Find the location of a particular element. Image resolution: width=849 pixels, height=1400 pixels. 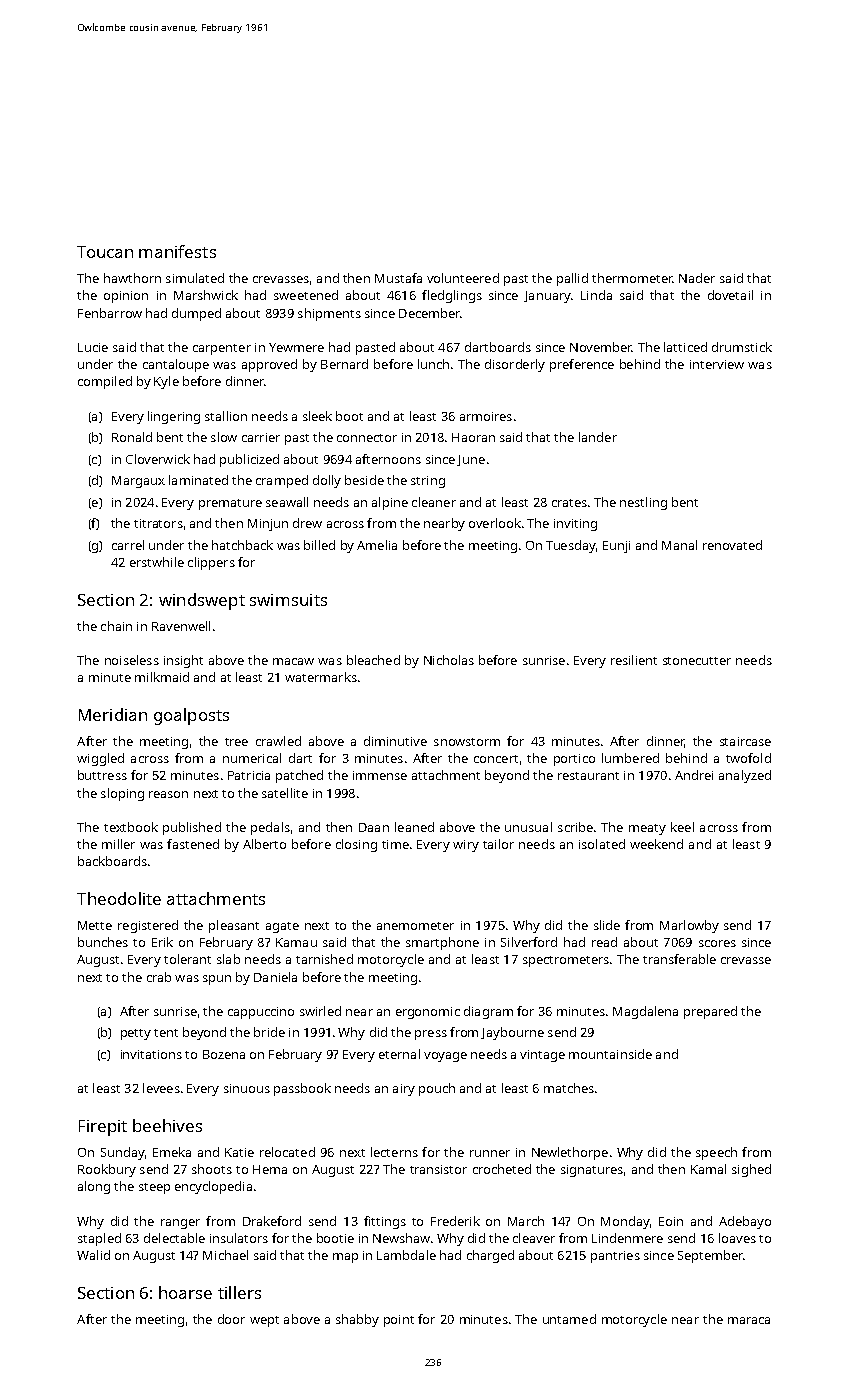

Amelia is located at coordinates (377, 545).
